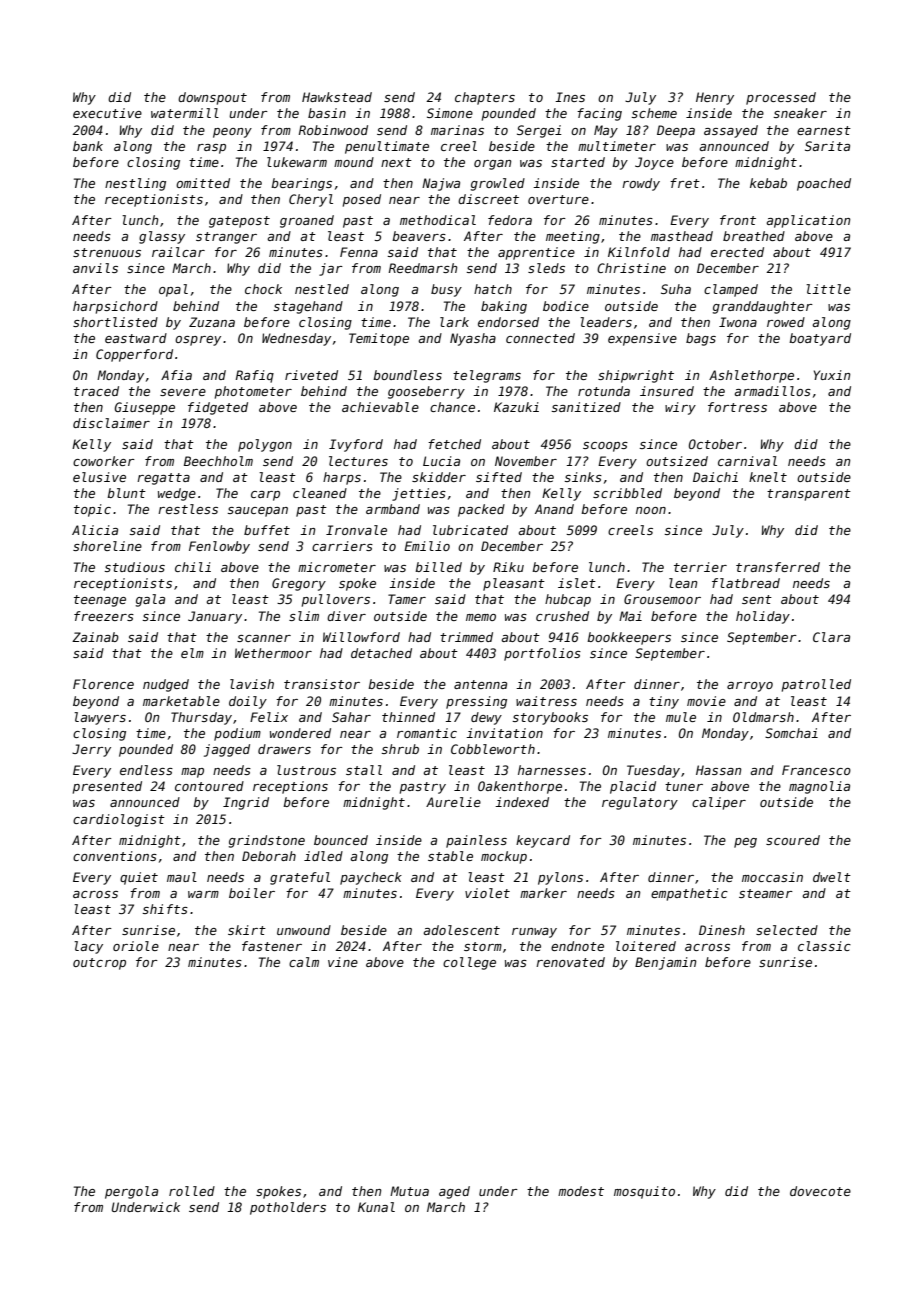 The image size is (924, 1308). Describe the element at coordinates (131, 1192) in the screenshot. I see `pergola` at that location.
